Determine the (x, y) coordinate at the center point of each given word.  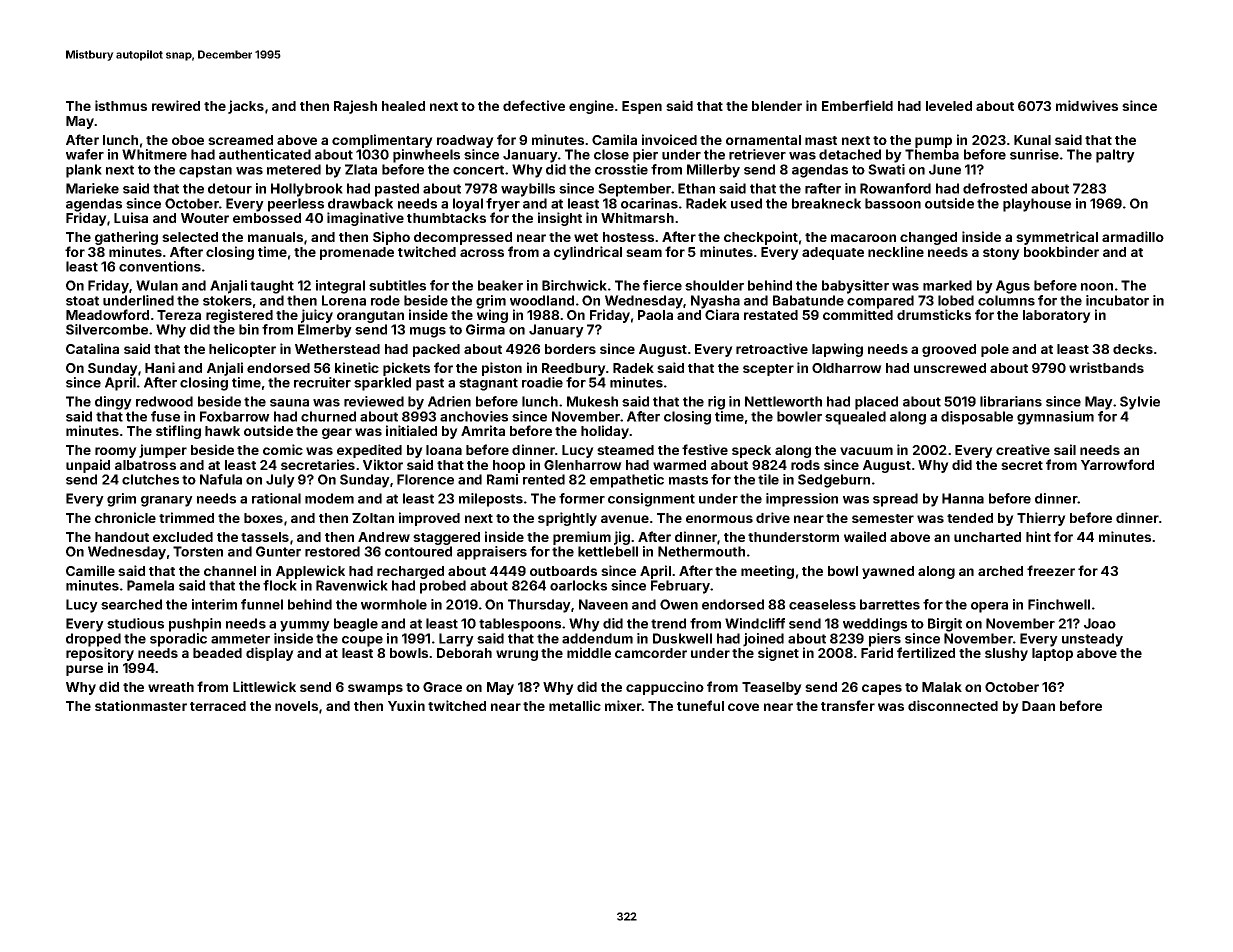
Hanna (963, 498)
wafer (85, 154)
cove (743, 707)
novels (296, 706)
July (280, 481)
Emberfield (857, 105)
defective (534, 105)
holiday (605, 432)
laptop (1052, 654)
